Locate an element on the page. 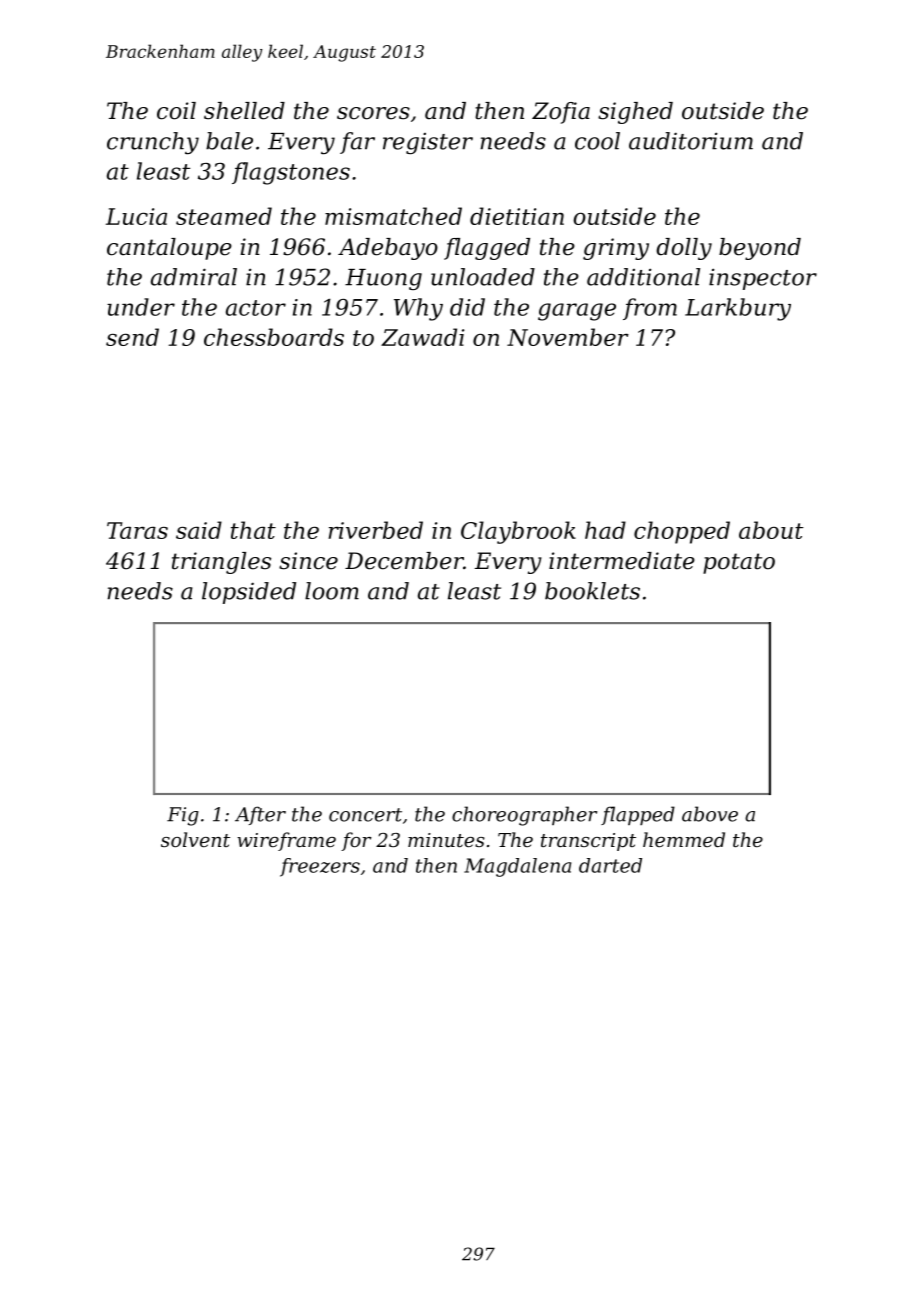 Image resolution: width=924 pixels, height=1311 pixels. steamed is located at coordinates (224, 216).
